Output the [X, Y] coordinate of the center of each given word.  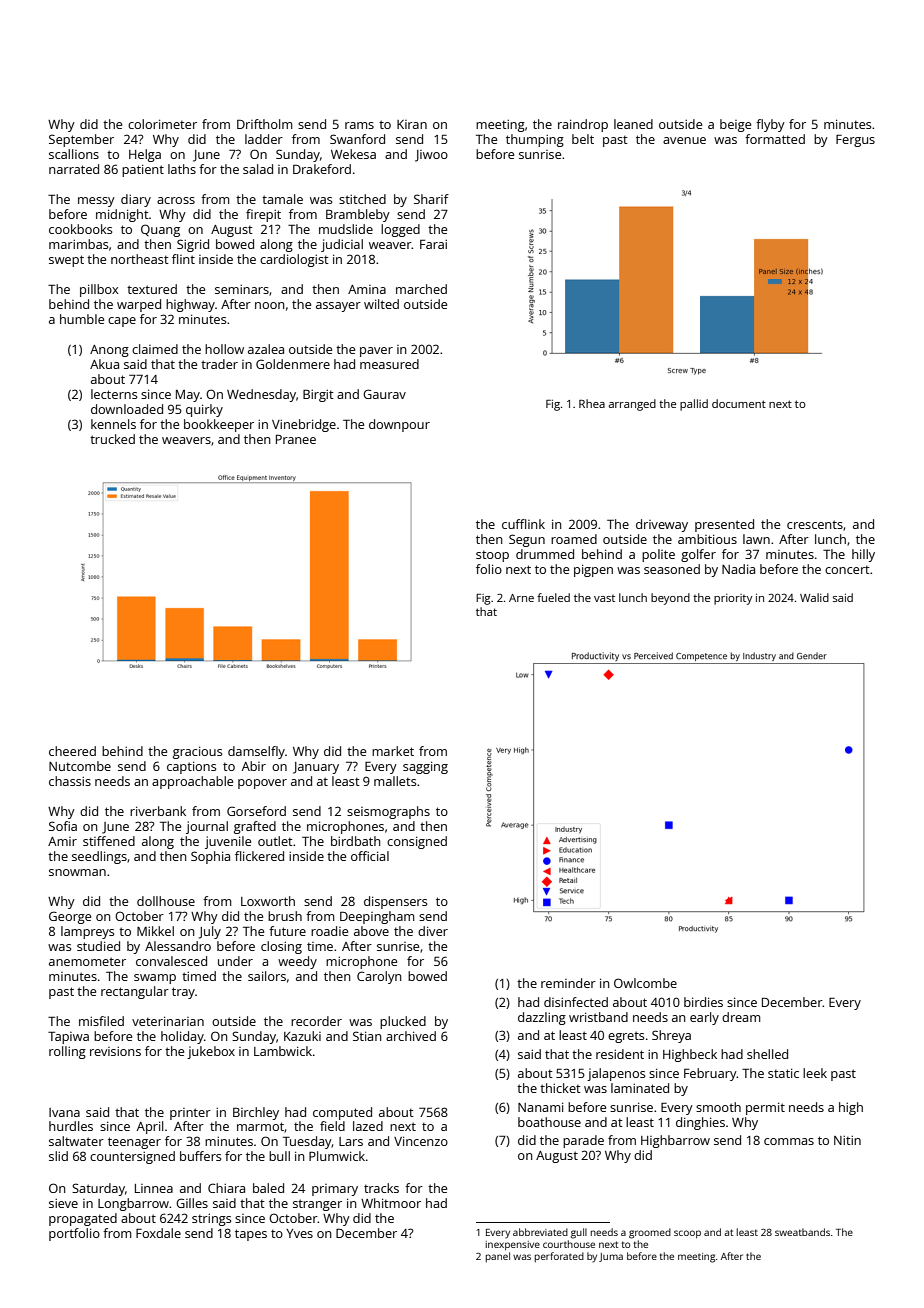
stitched [362, 199]
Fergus [855, 140]
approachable [192, 782]
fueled [553, 597]
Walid [814, 597]
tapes [251, 1235]
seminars [242, 289]
